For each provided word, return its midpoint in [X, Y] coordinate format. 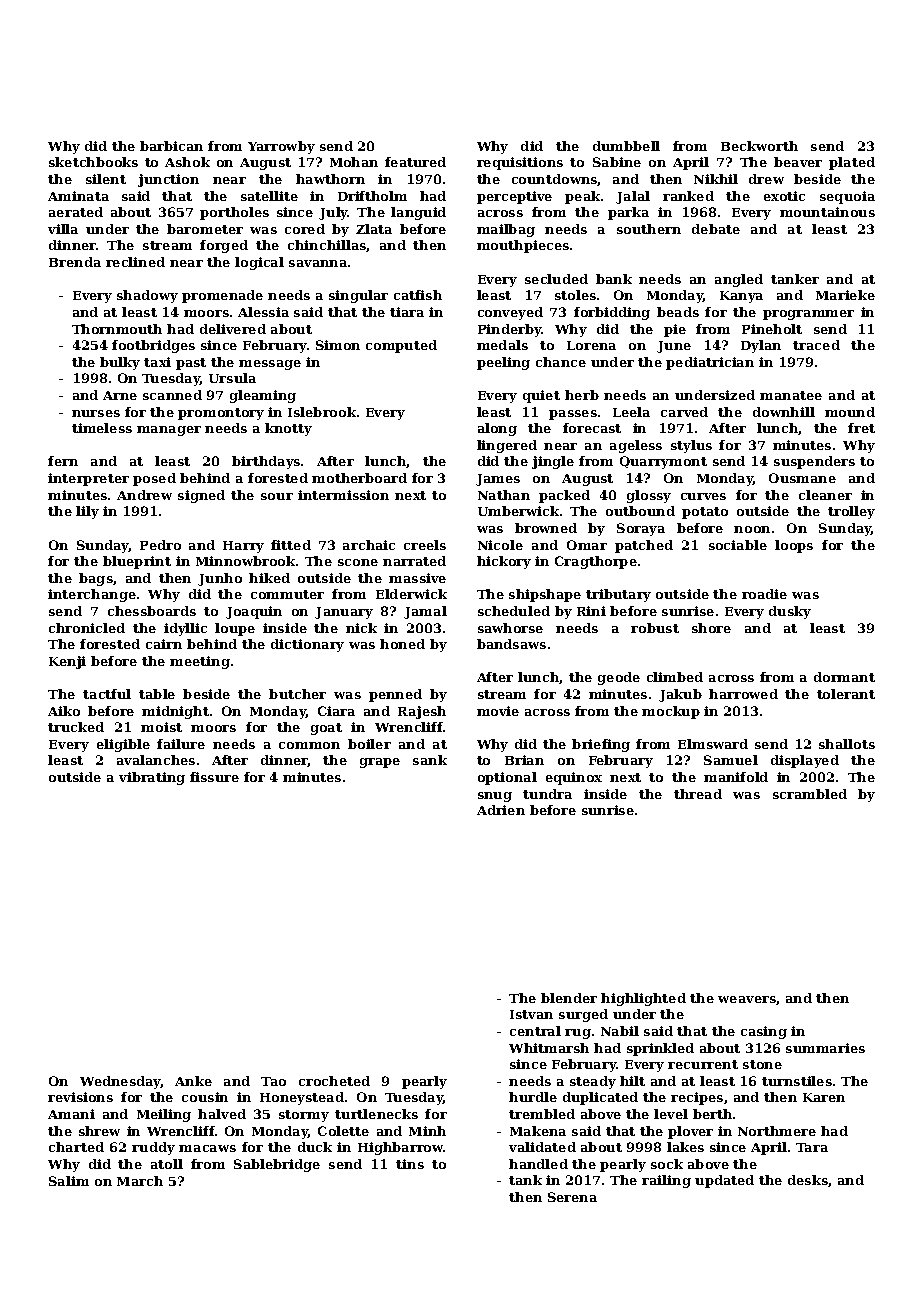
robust [655, 628]
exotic [784, 196]
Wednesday [120, 1082]
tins [410, 1164]
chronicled [87, 628]
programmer [808, 315]
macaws [207, 1148]
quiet [541, 396]
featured [415, 162]
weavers [747, 999]
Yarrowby [281, 147]
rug [578, 1034]
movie [498, 711]
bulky [120, 363]
